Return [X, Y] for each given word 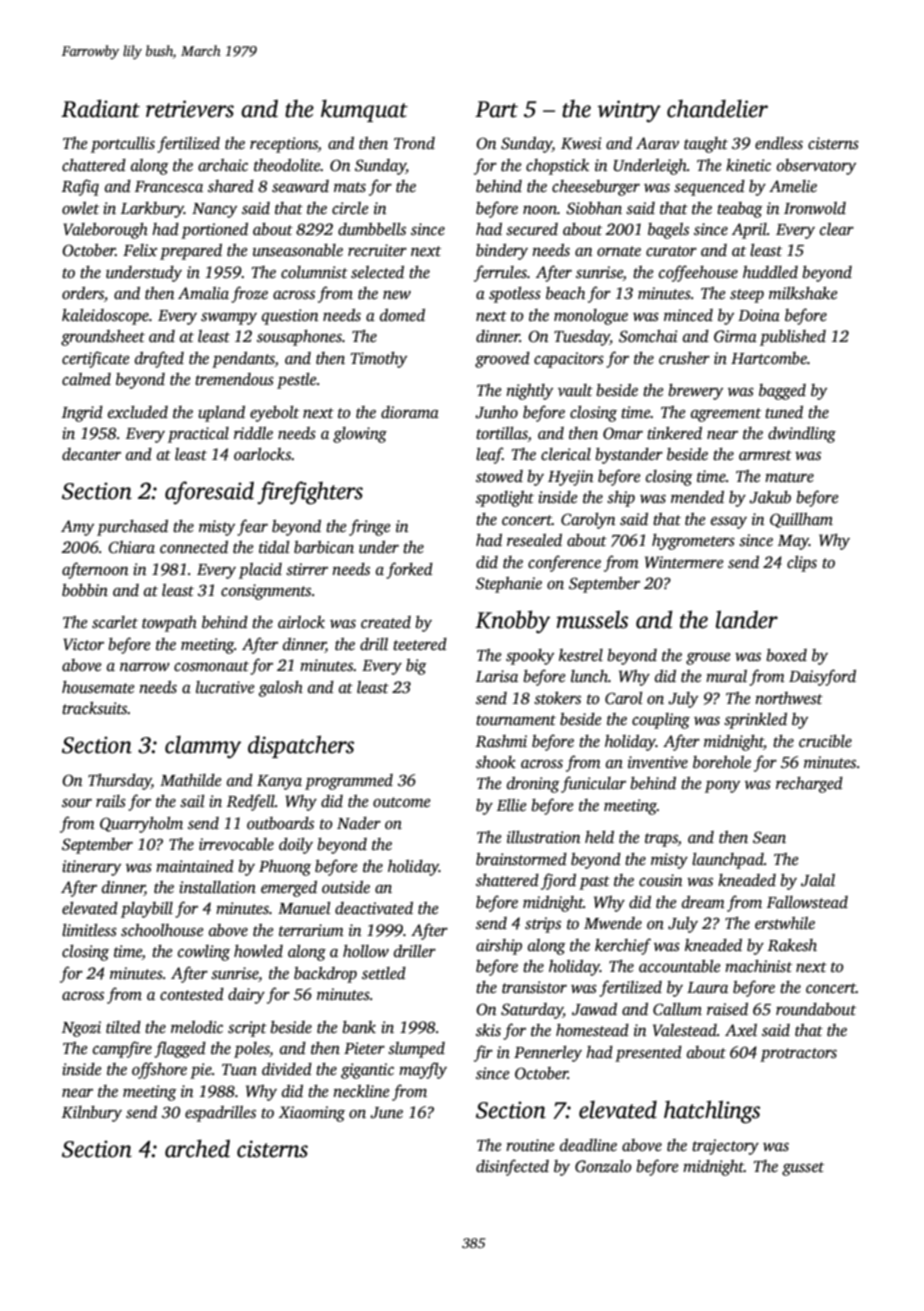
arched [197, 1148]
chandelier [717, 108]
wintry [629, 111]
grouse [708, 658]
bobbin [85, 590]
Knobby [512, 622]
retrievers [190, 109]
